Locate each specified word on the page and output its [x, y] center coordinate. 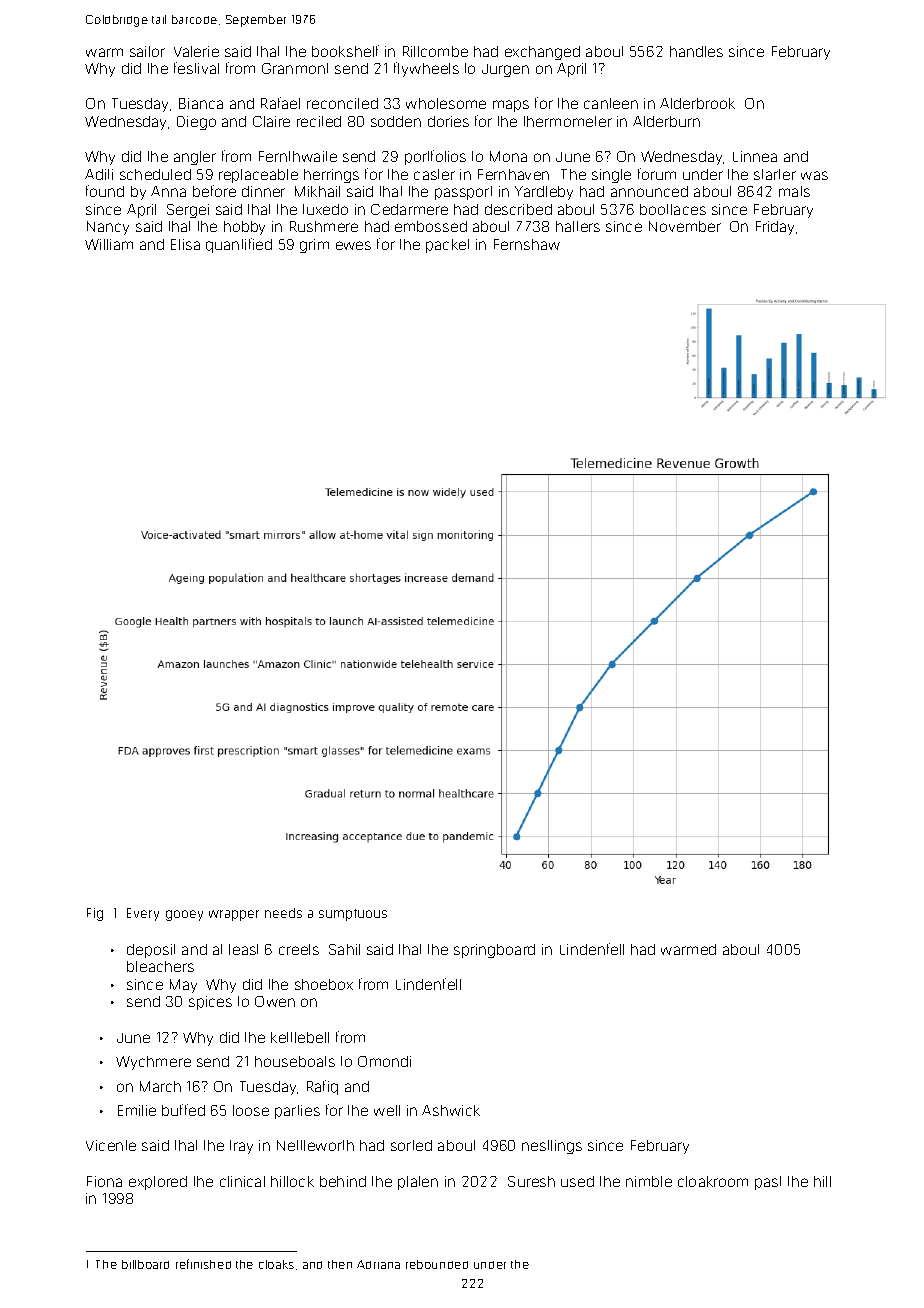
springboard [494, 951]
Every [143, 914]
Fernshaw [527, 244]
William [109, 244]
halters [578, 226]
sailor [147, 51]
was [814, 175]
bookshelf [345, 51]
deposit [151, 951]
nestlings [552, 1147]
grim [314, 246]
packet [447, 246]
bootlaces [673, 209]
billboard [145, 1264]
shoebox [324, 984]
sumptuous [353, 915]
